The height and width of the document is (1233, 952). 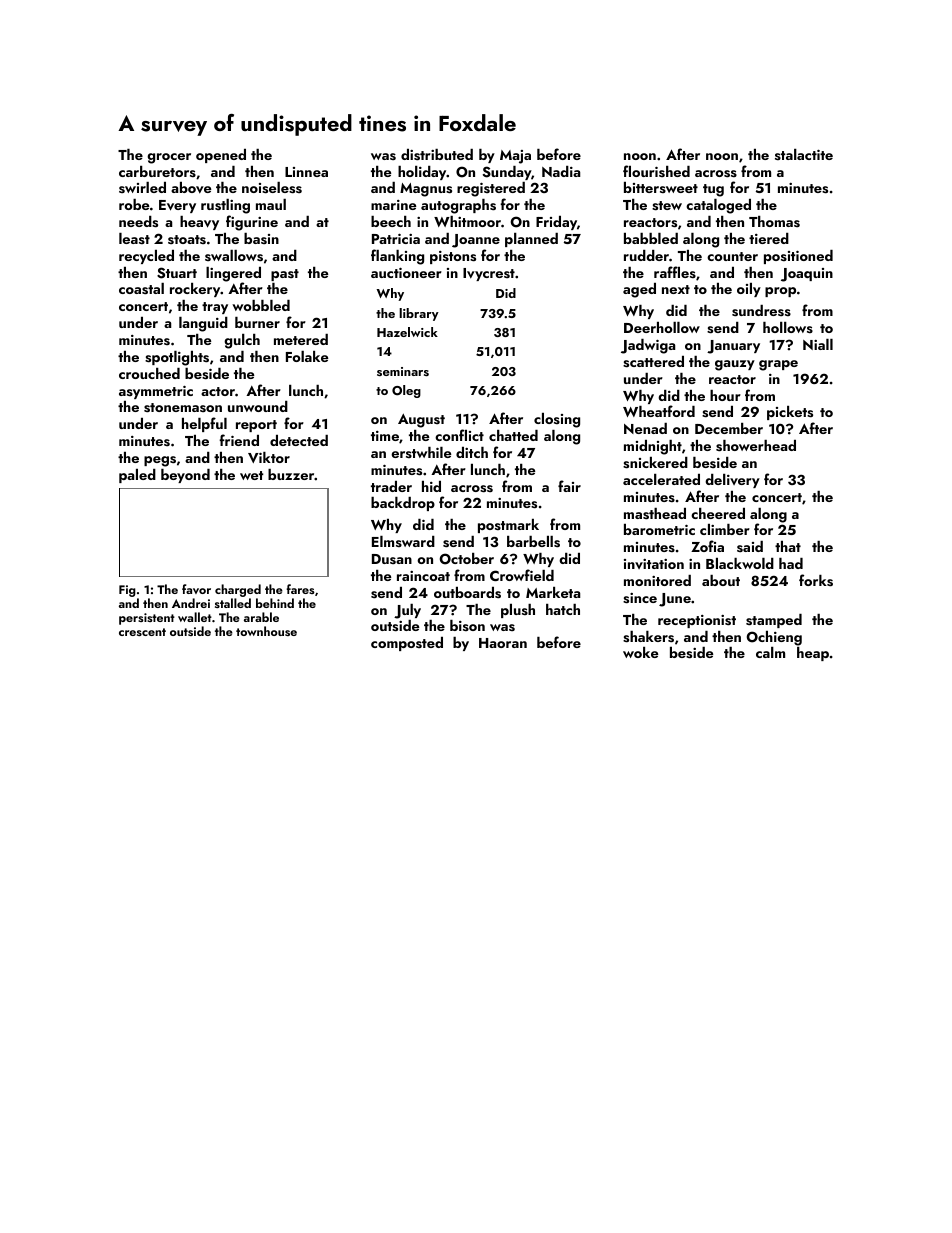 What do you see at coordinates (407, 332) in the document?
I see `Hazelwick` at bounding box center [407, 332].
